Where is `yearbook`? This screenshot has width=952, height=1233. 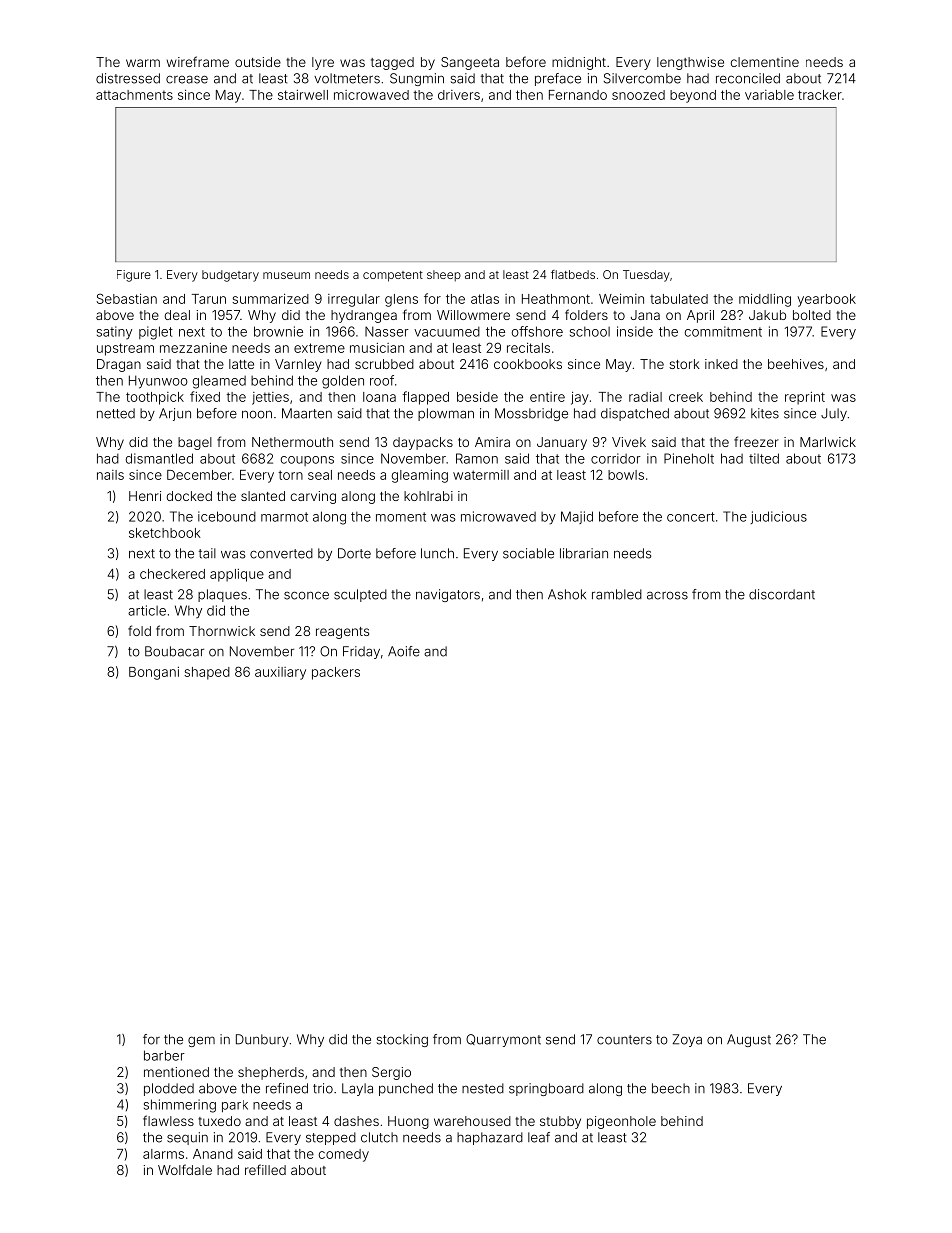
yearbook is located at coordinates (826, 300).
